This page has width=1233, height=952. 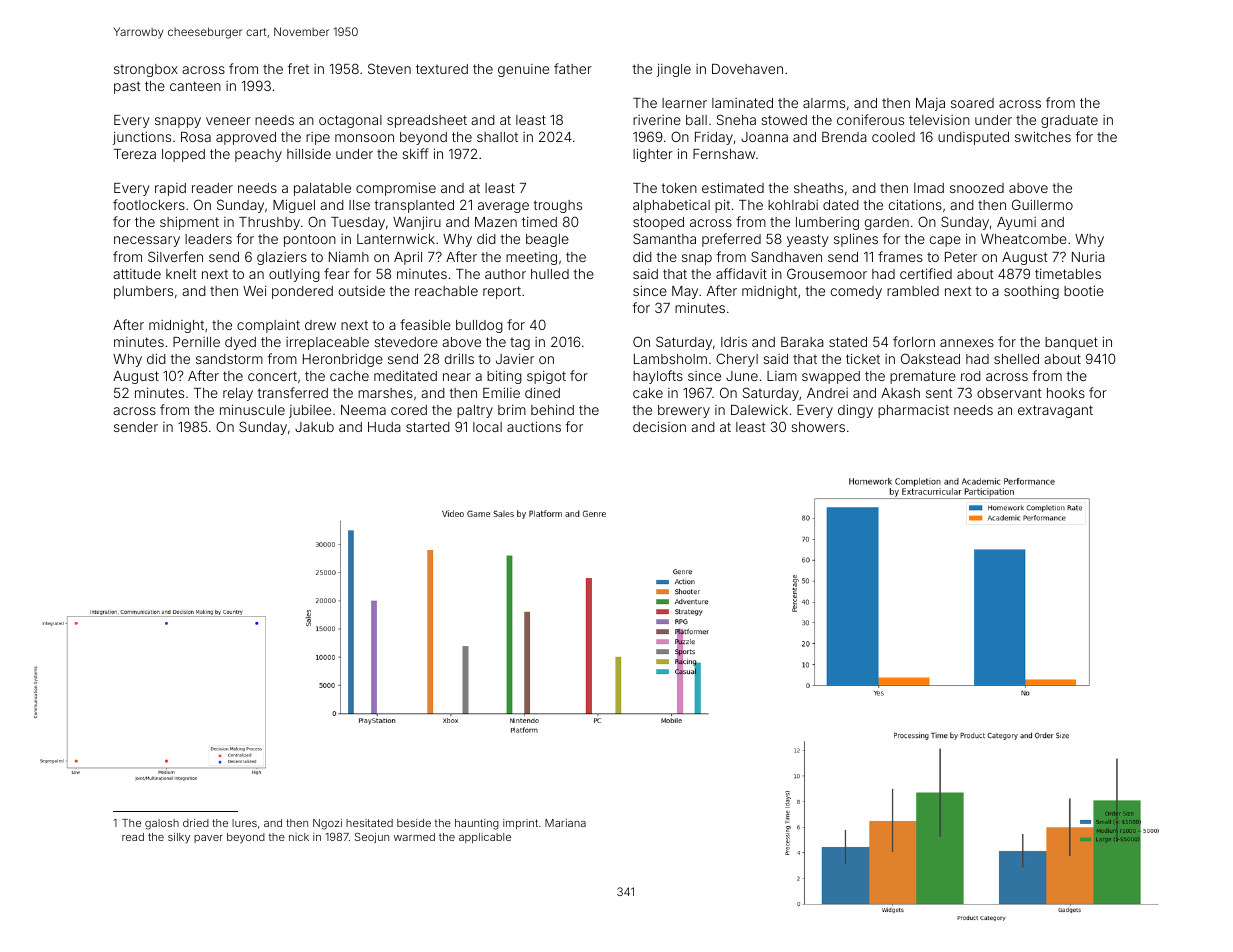 What do you see at coordinates (314, 427) in the page?
I see `Jakub` at bounding box center [314, 427].
